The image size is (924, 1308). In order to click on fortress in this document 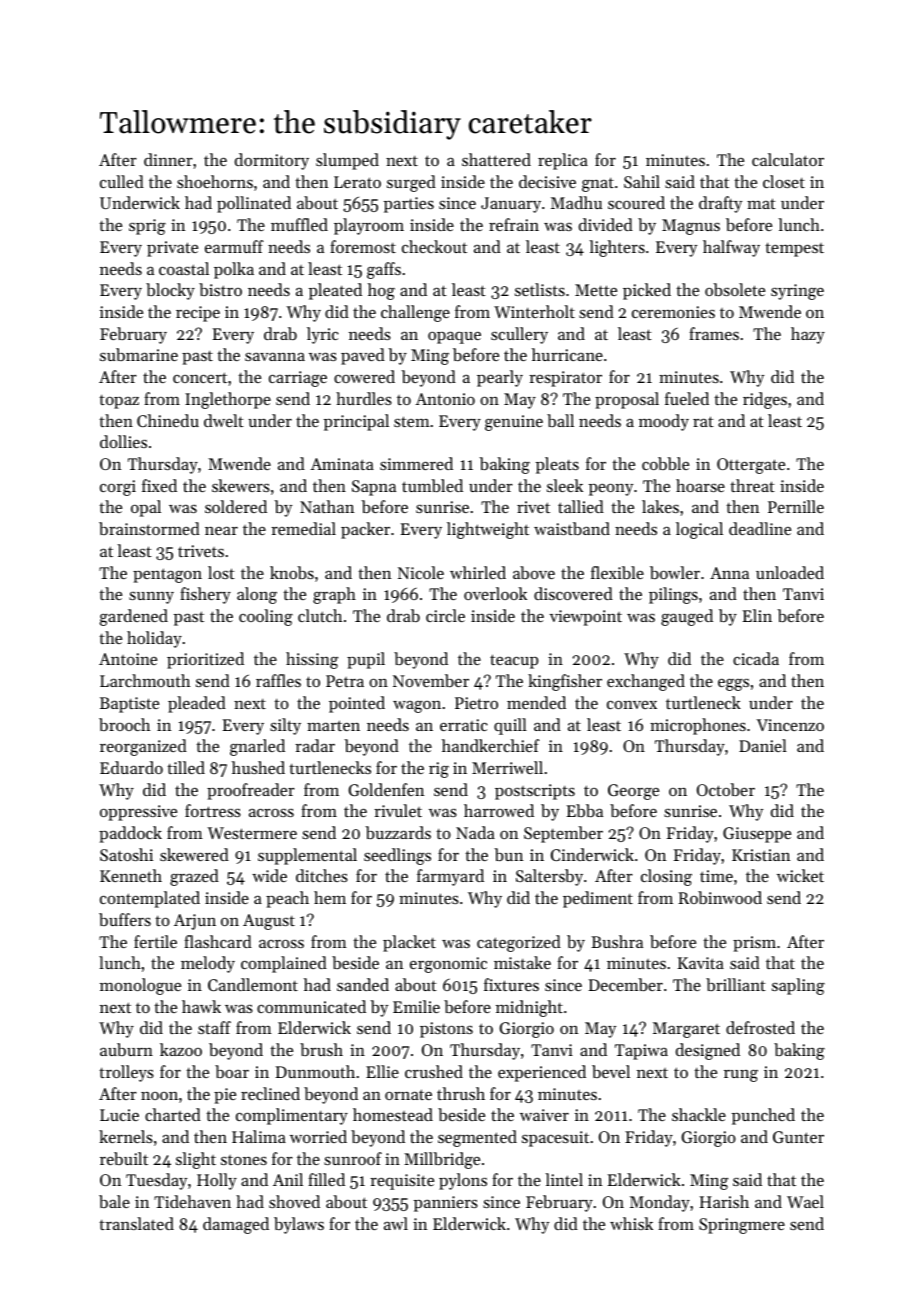, I will do `click(213, 810)`.
